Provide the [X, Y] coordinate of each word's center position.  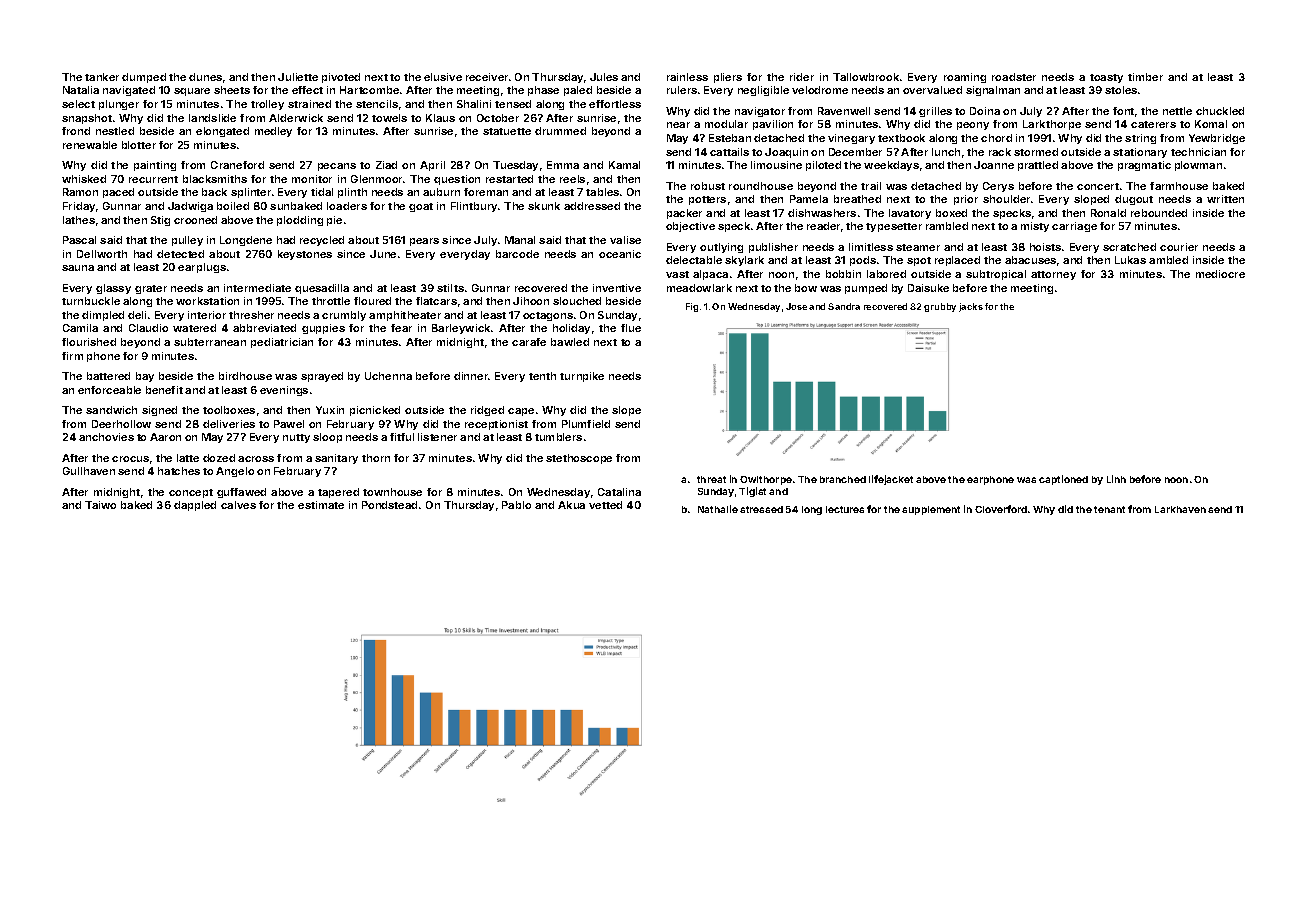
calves [238, 505]
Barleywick [461, 329]
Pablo [516, 505]
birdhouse [245, 376]
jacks [971, 307]
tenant [1109, 509]
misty [1035, 227]
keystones [305, 255]
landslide [212, 118]
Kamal [624, 165]
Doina [985, 111]
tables [602, 192]
